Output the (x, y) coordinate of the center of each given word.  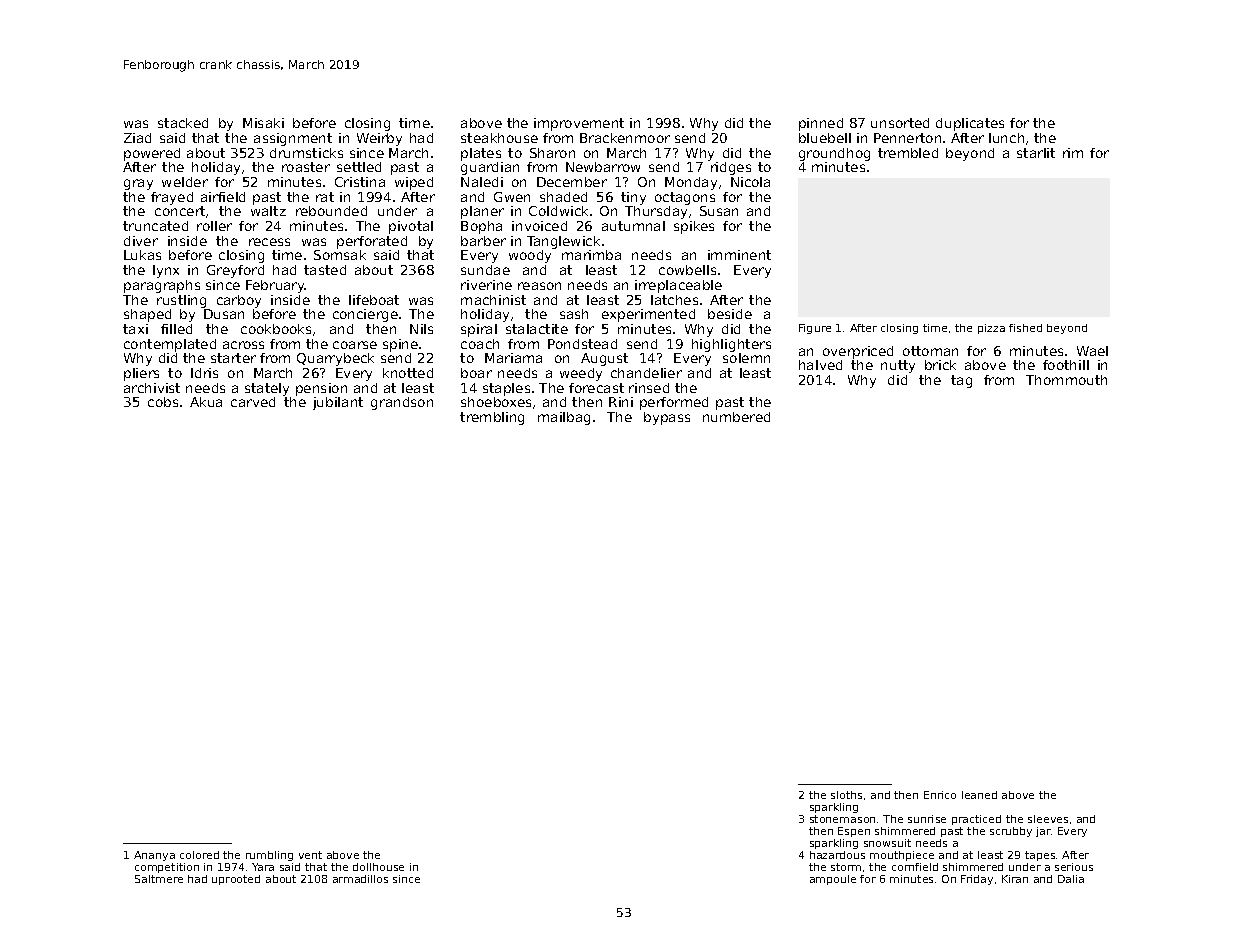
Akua (206, 402)
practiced (976, 820)
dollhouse (378, 867)
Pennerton (907, 138)
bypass (667, 418)
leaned (979, 795)
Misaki (263, 123)
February (275, 286)
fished (1025, 328)
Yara (263, 867)
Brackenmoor (625, 138)
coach (480, 344)
